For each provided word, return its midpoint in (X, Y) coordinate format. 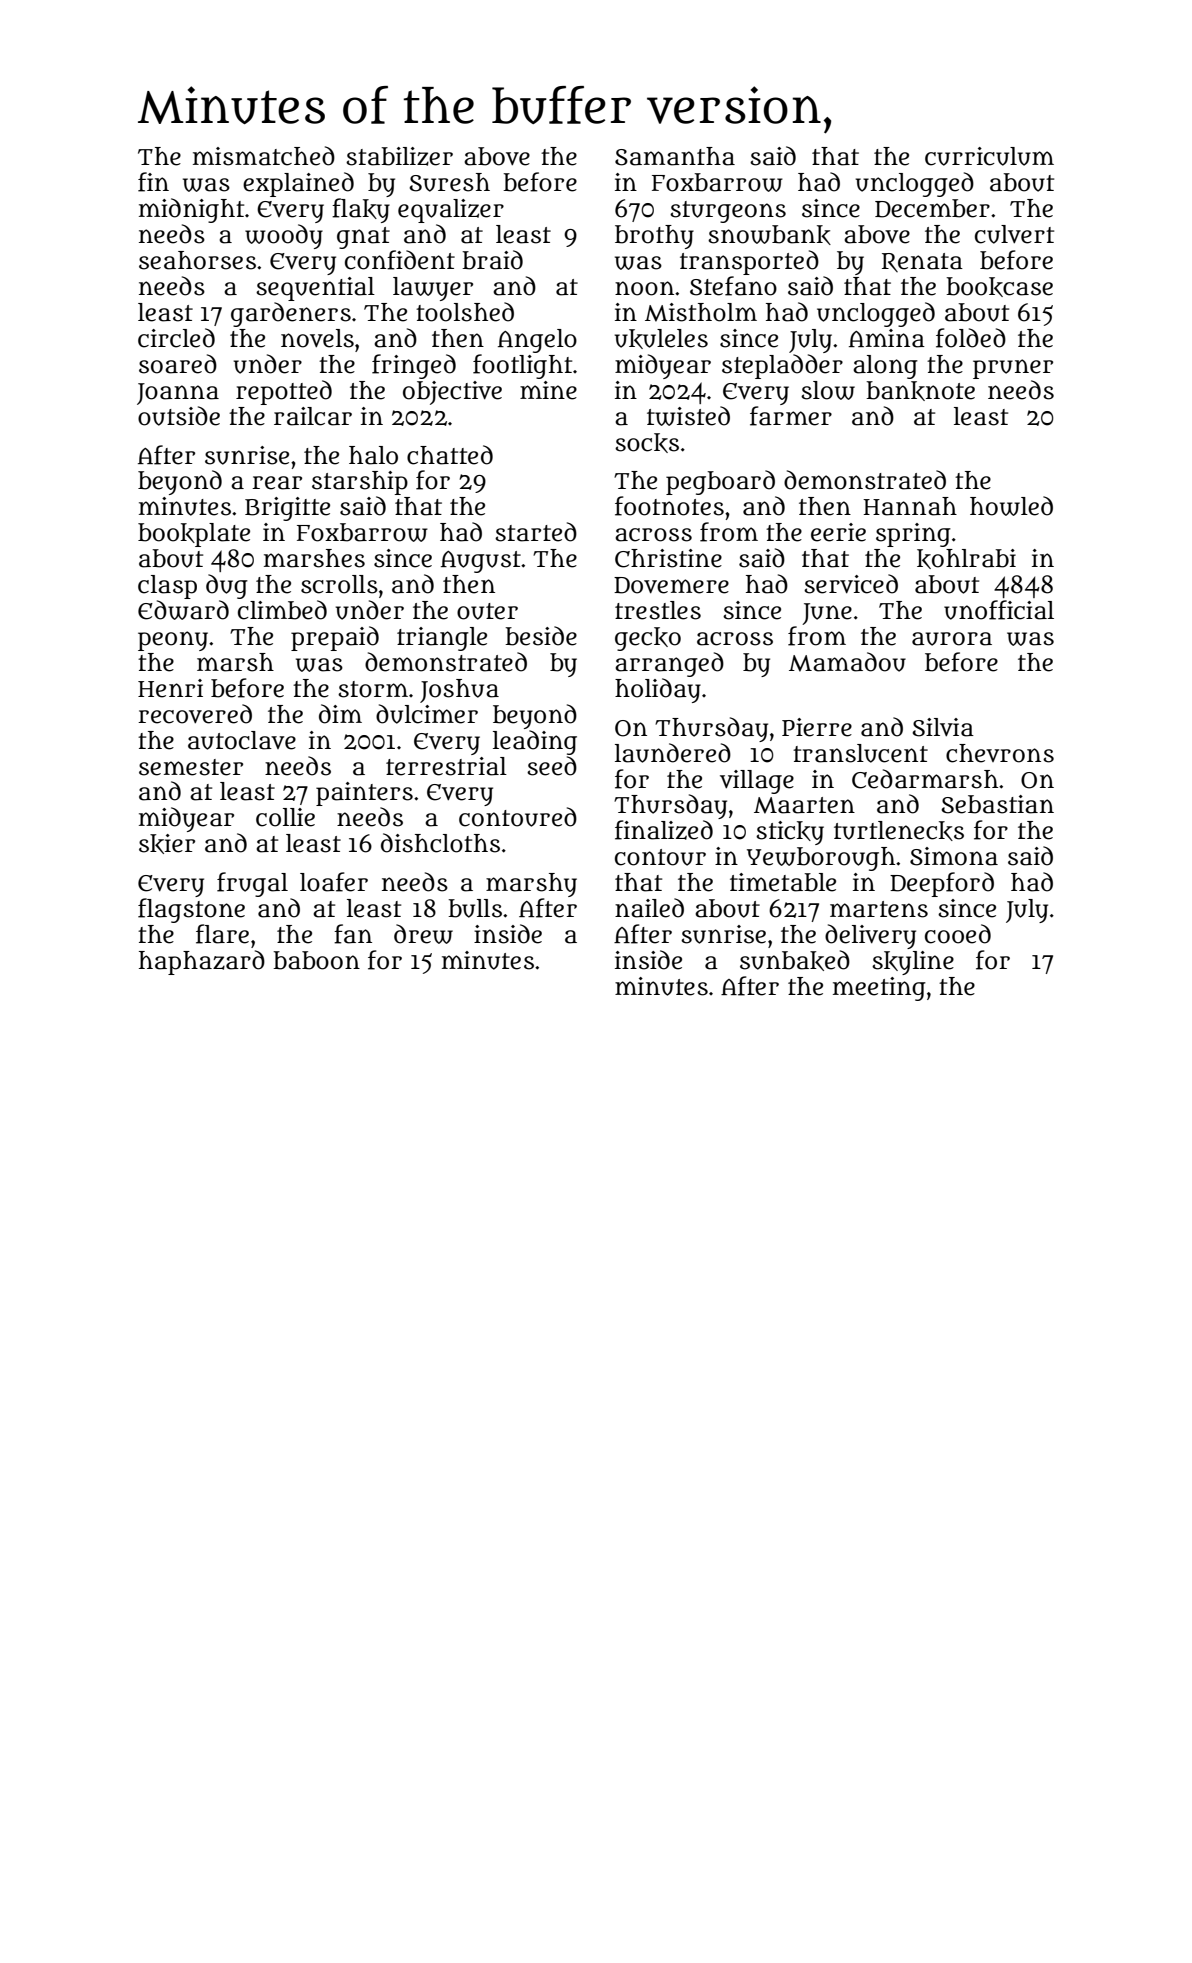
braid (492, 260)
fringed (414, 366)
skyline (913, 963)
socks (647, 443)
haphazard (202, 962)
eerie (838, 532)
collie (285, 817)
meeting (879, 989)
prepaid (335, 638)
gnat (363, 238)
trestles (658, 610)
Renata (922, 262)
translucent (860, 753)
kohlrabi (966, 559)
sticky (790, 833)
